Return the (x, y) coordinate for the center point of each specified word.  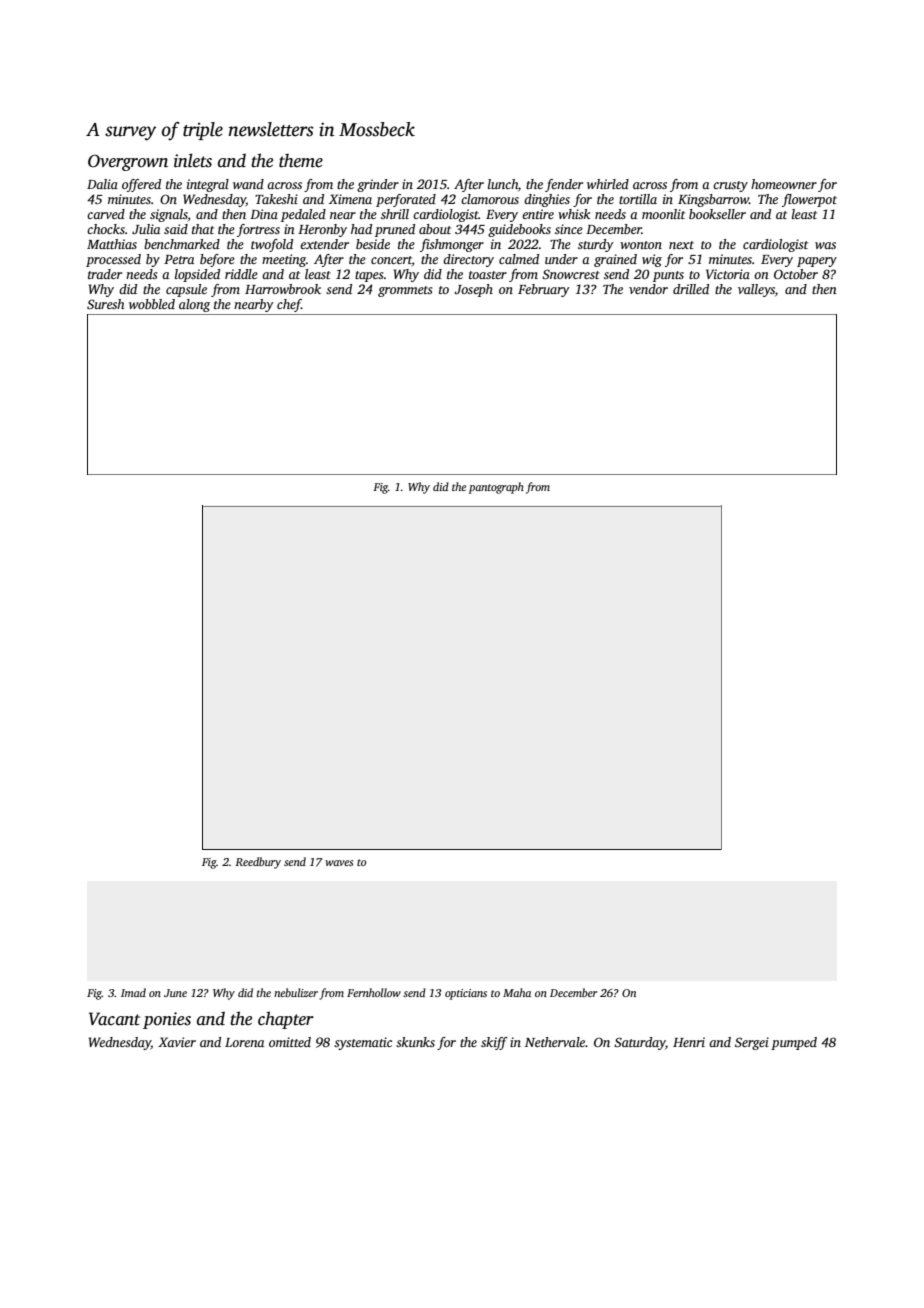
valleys (756, 290)
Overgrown (128, 162)
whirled (608, 184)
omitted (290, 1042)
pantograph (496, 488)
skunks (415, 1042)
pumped (794, 1043)
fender (564, 185)
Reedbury (258, 863)
